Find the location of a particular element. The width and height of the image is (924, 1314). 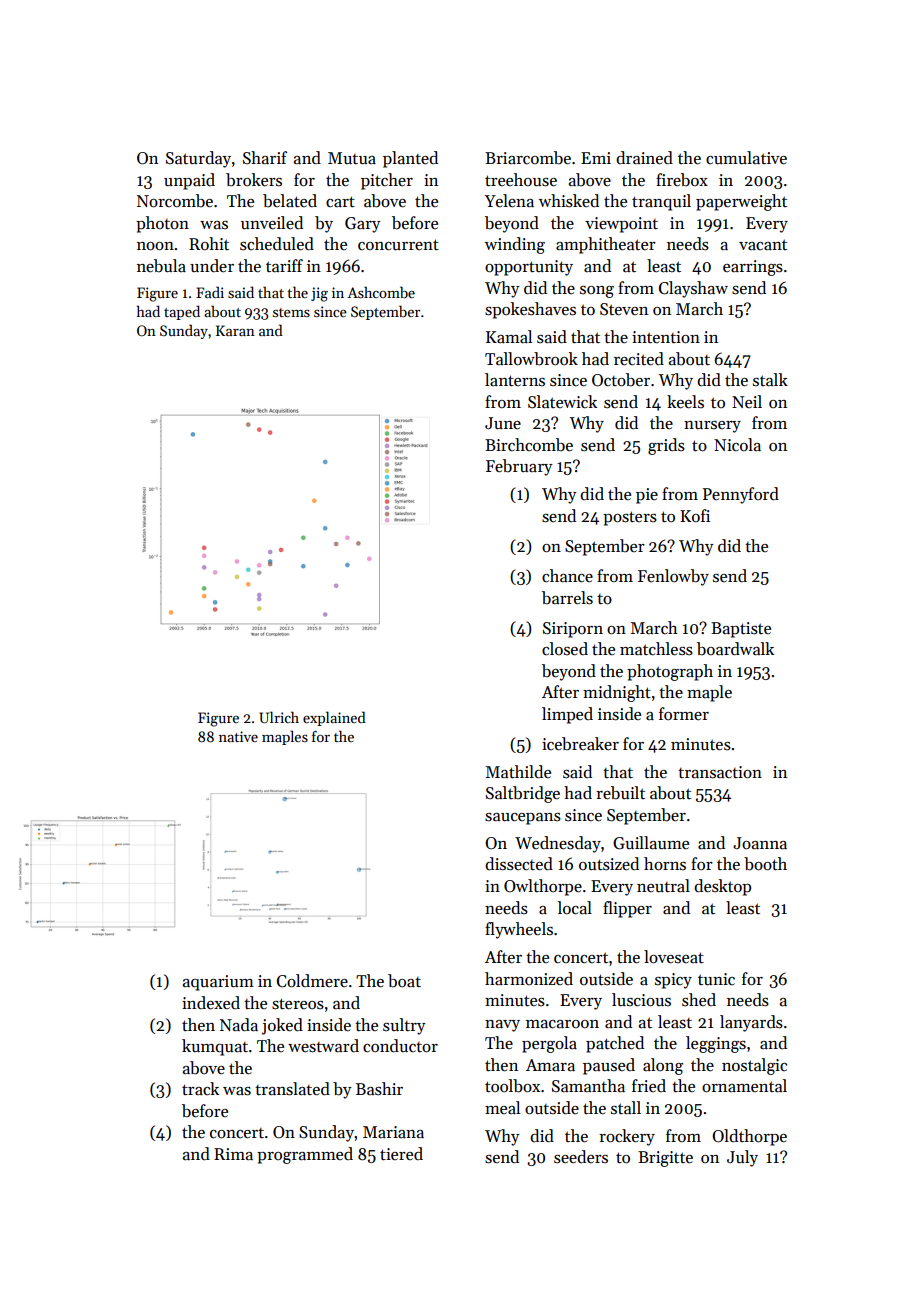

Yelena is located at coordinates (509, 201).
